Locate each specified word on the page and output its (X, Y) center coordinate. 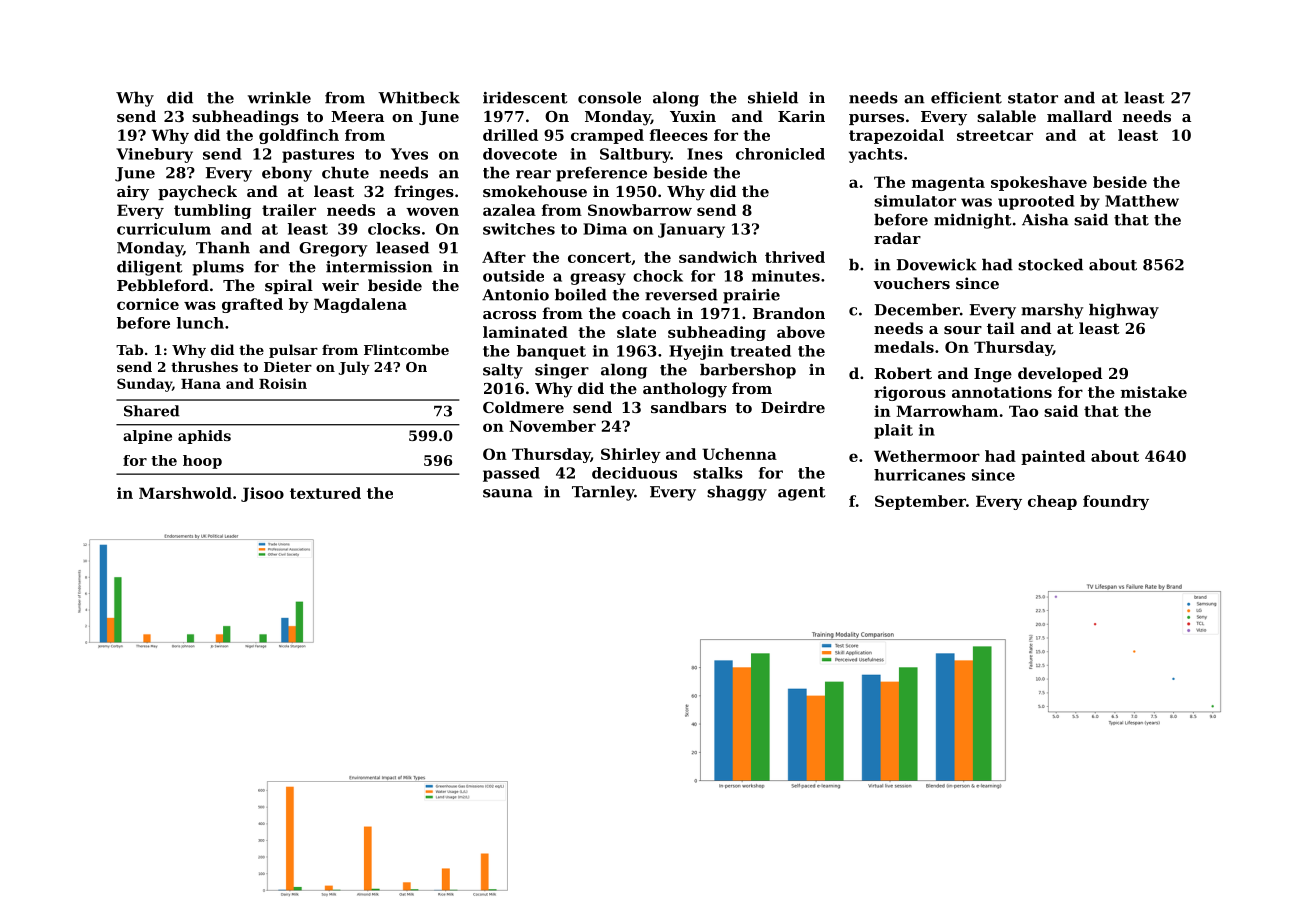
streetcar (995, 135)
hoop (202, 462)
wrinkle (279, 97)
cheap (1052, 502)
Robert (903, 373)
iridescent (525, 97)
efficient (966, 98)
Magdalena (360, 305)
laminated (525, 332)
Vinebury (154, 155)
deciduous (634, 473)
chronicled (780, 154)
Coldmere (523, 407)
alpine (147, 437)
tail (1001, 328)
